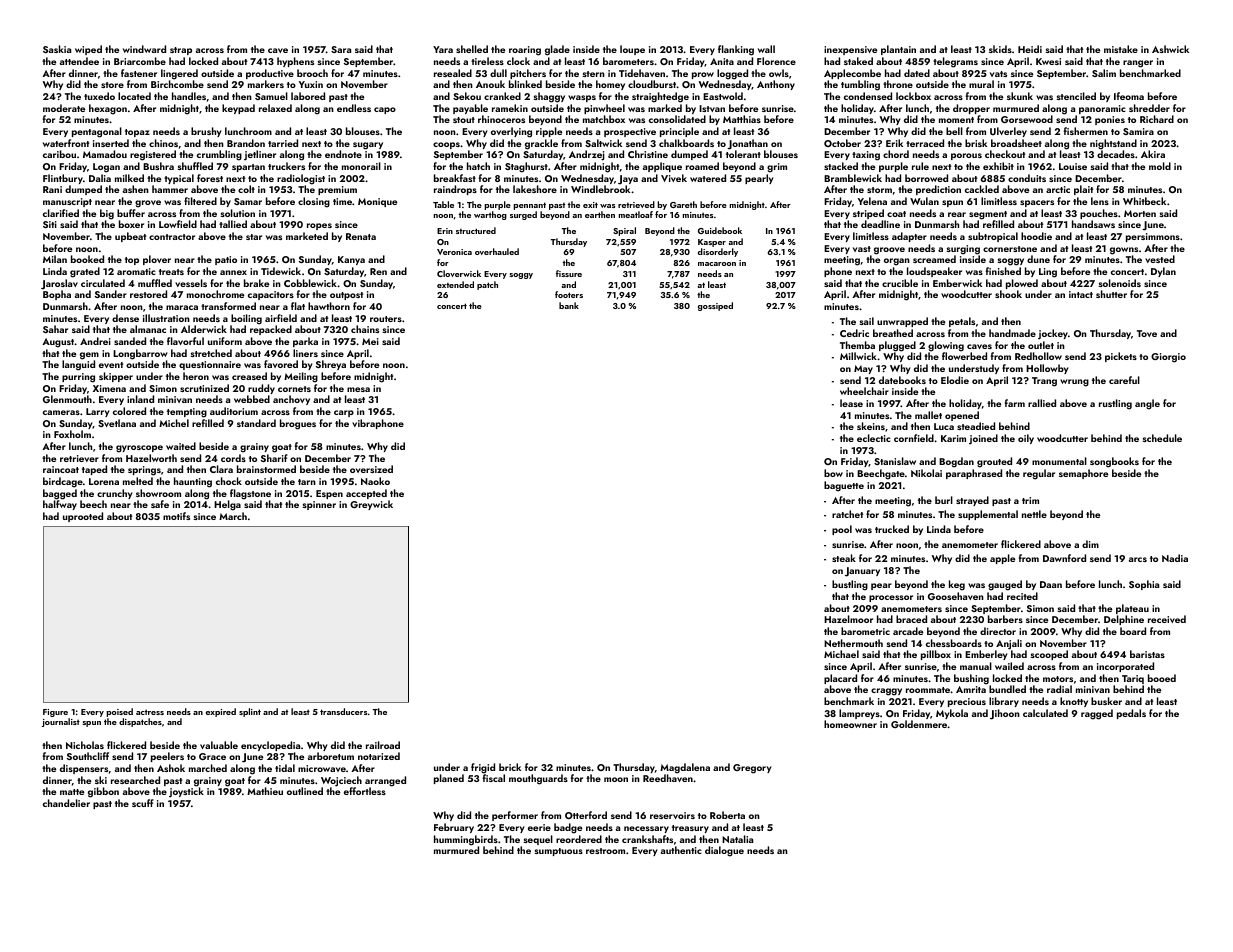  Describe the element at coordinates (539, 827) in the screenshot. I see `eerie` at that location.
